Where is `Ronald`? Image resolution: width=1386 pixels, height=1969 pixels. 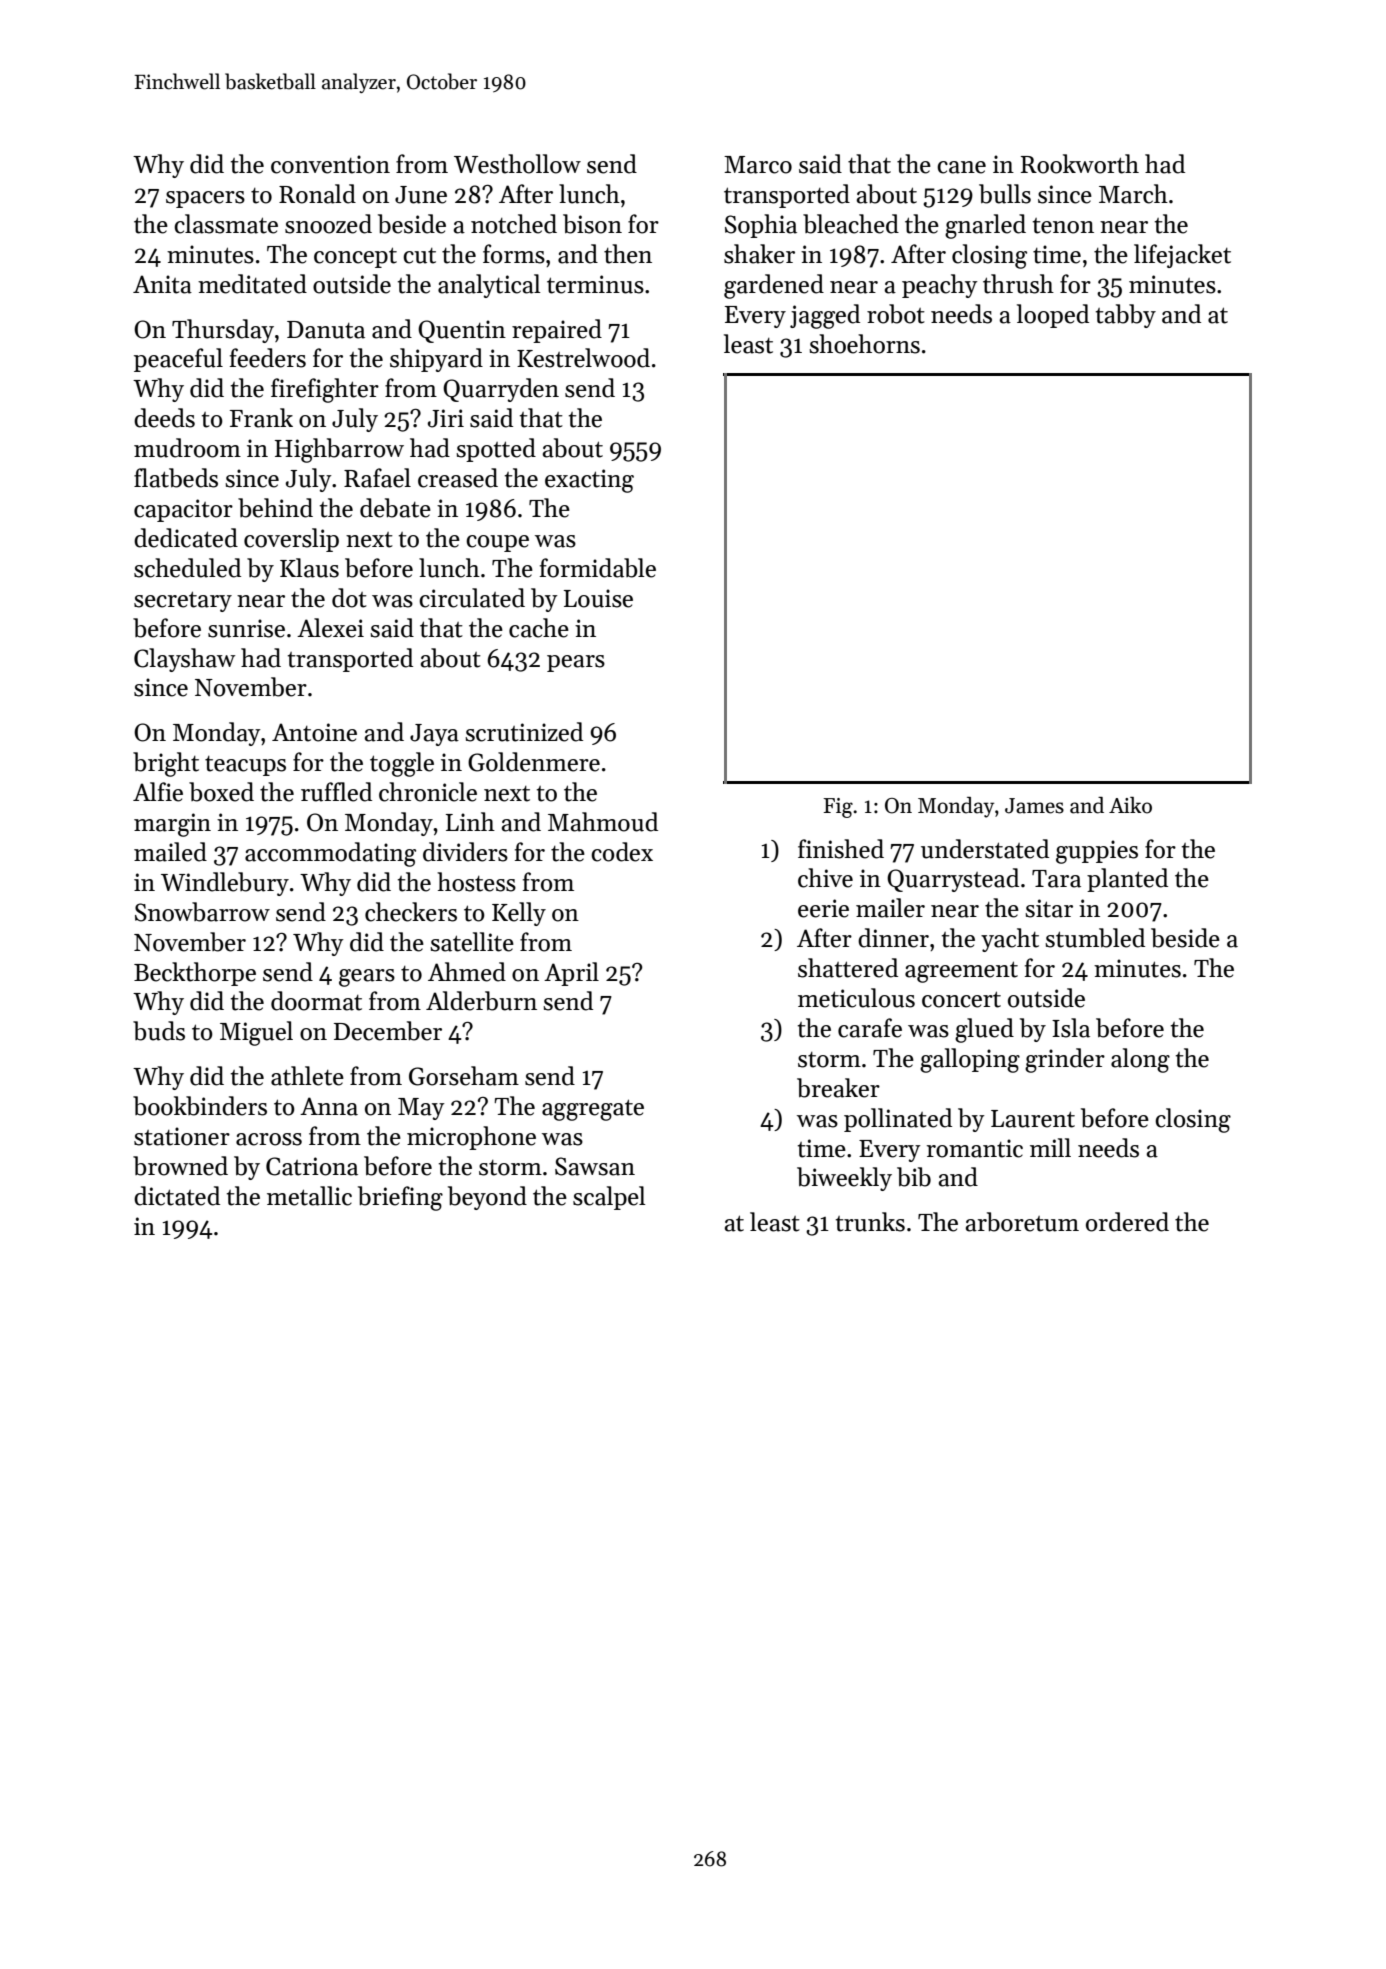 Ronald is located at coordinates (317, 194).
